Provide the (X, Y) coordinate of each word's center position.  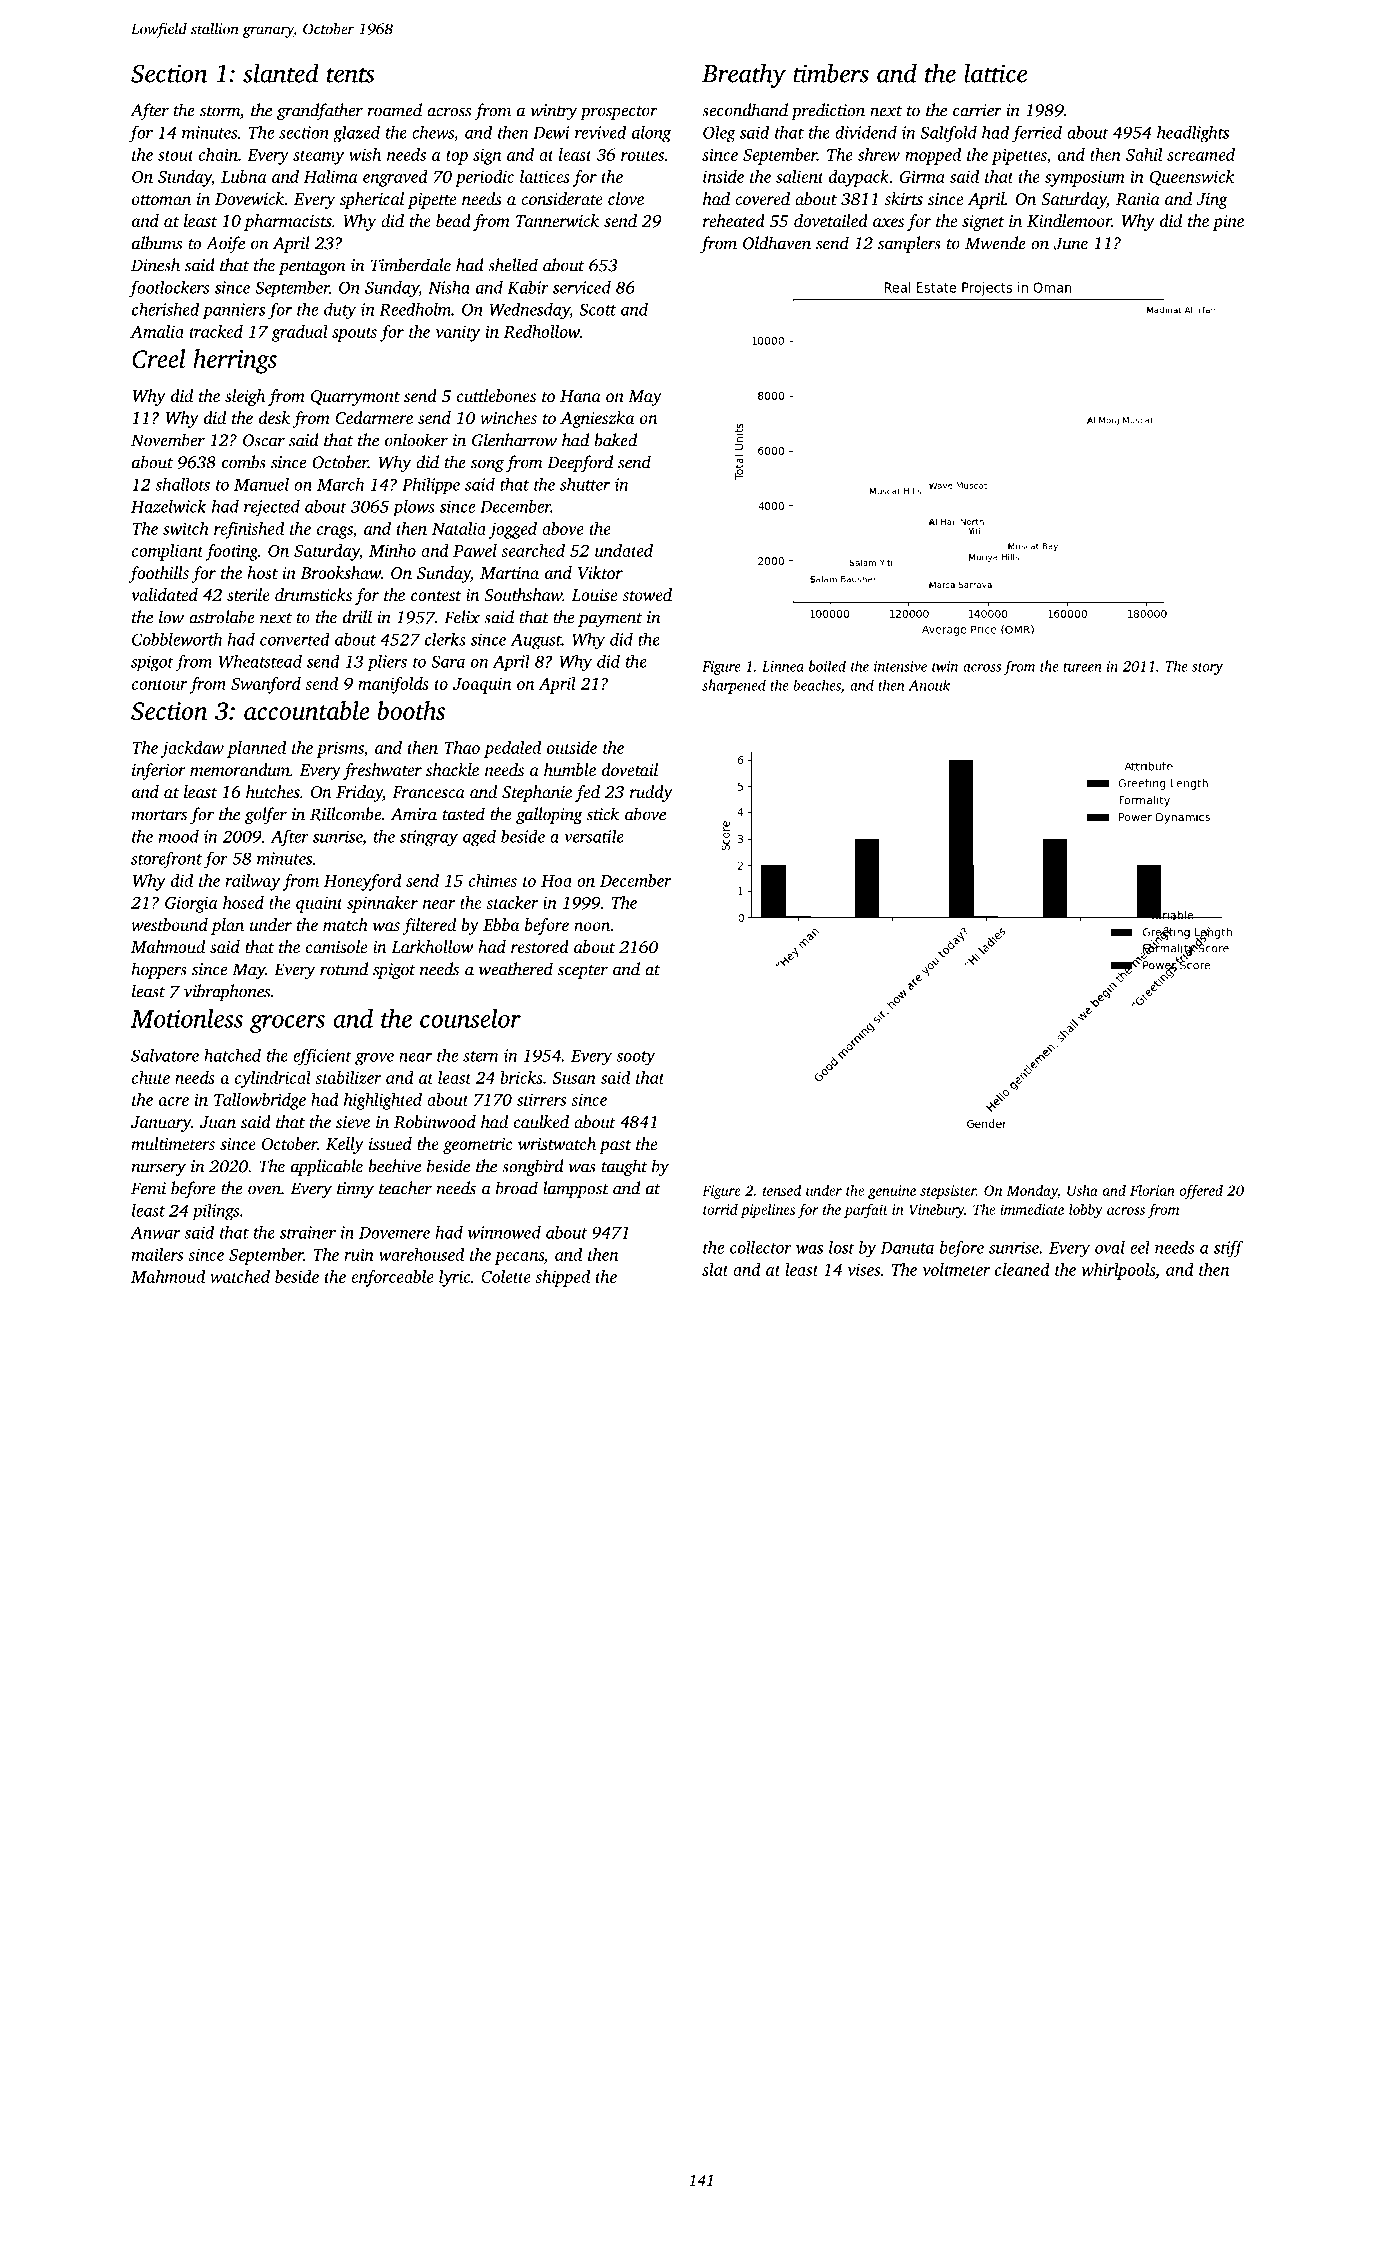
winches (508, 417)
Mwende (995, 243)
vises (864, 1269)
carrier (977, 110)
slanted (281, 73)
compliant (168, 552)
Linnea (783, 666)
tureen (1082, 667)
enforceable (392, 1278)
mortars (159, 815)
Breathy (744, 75)
